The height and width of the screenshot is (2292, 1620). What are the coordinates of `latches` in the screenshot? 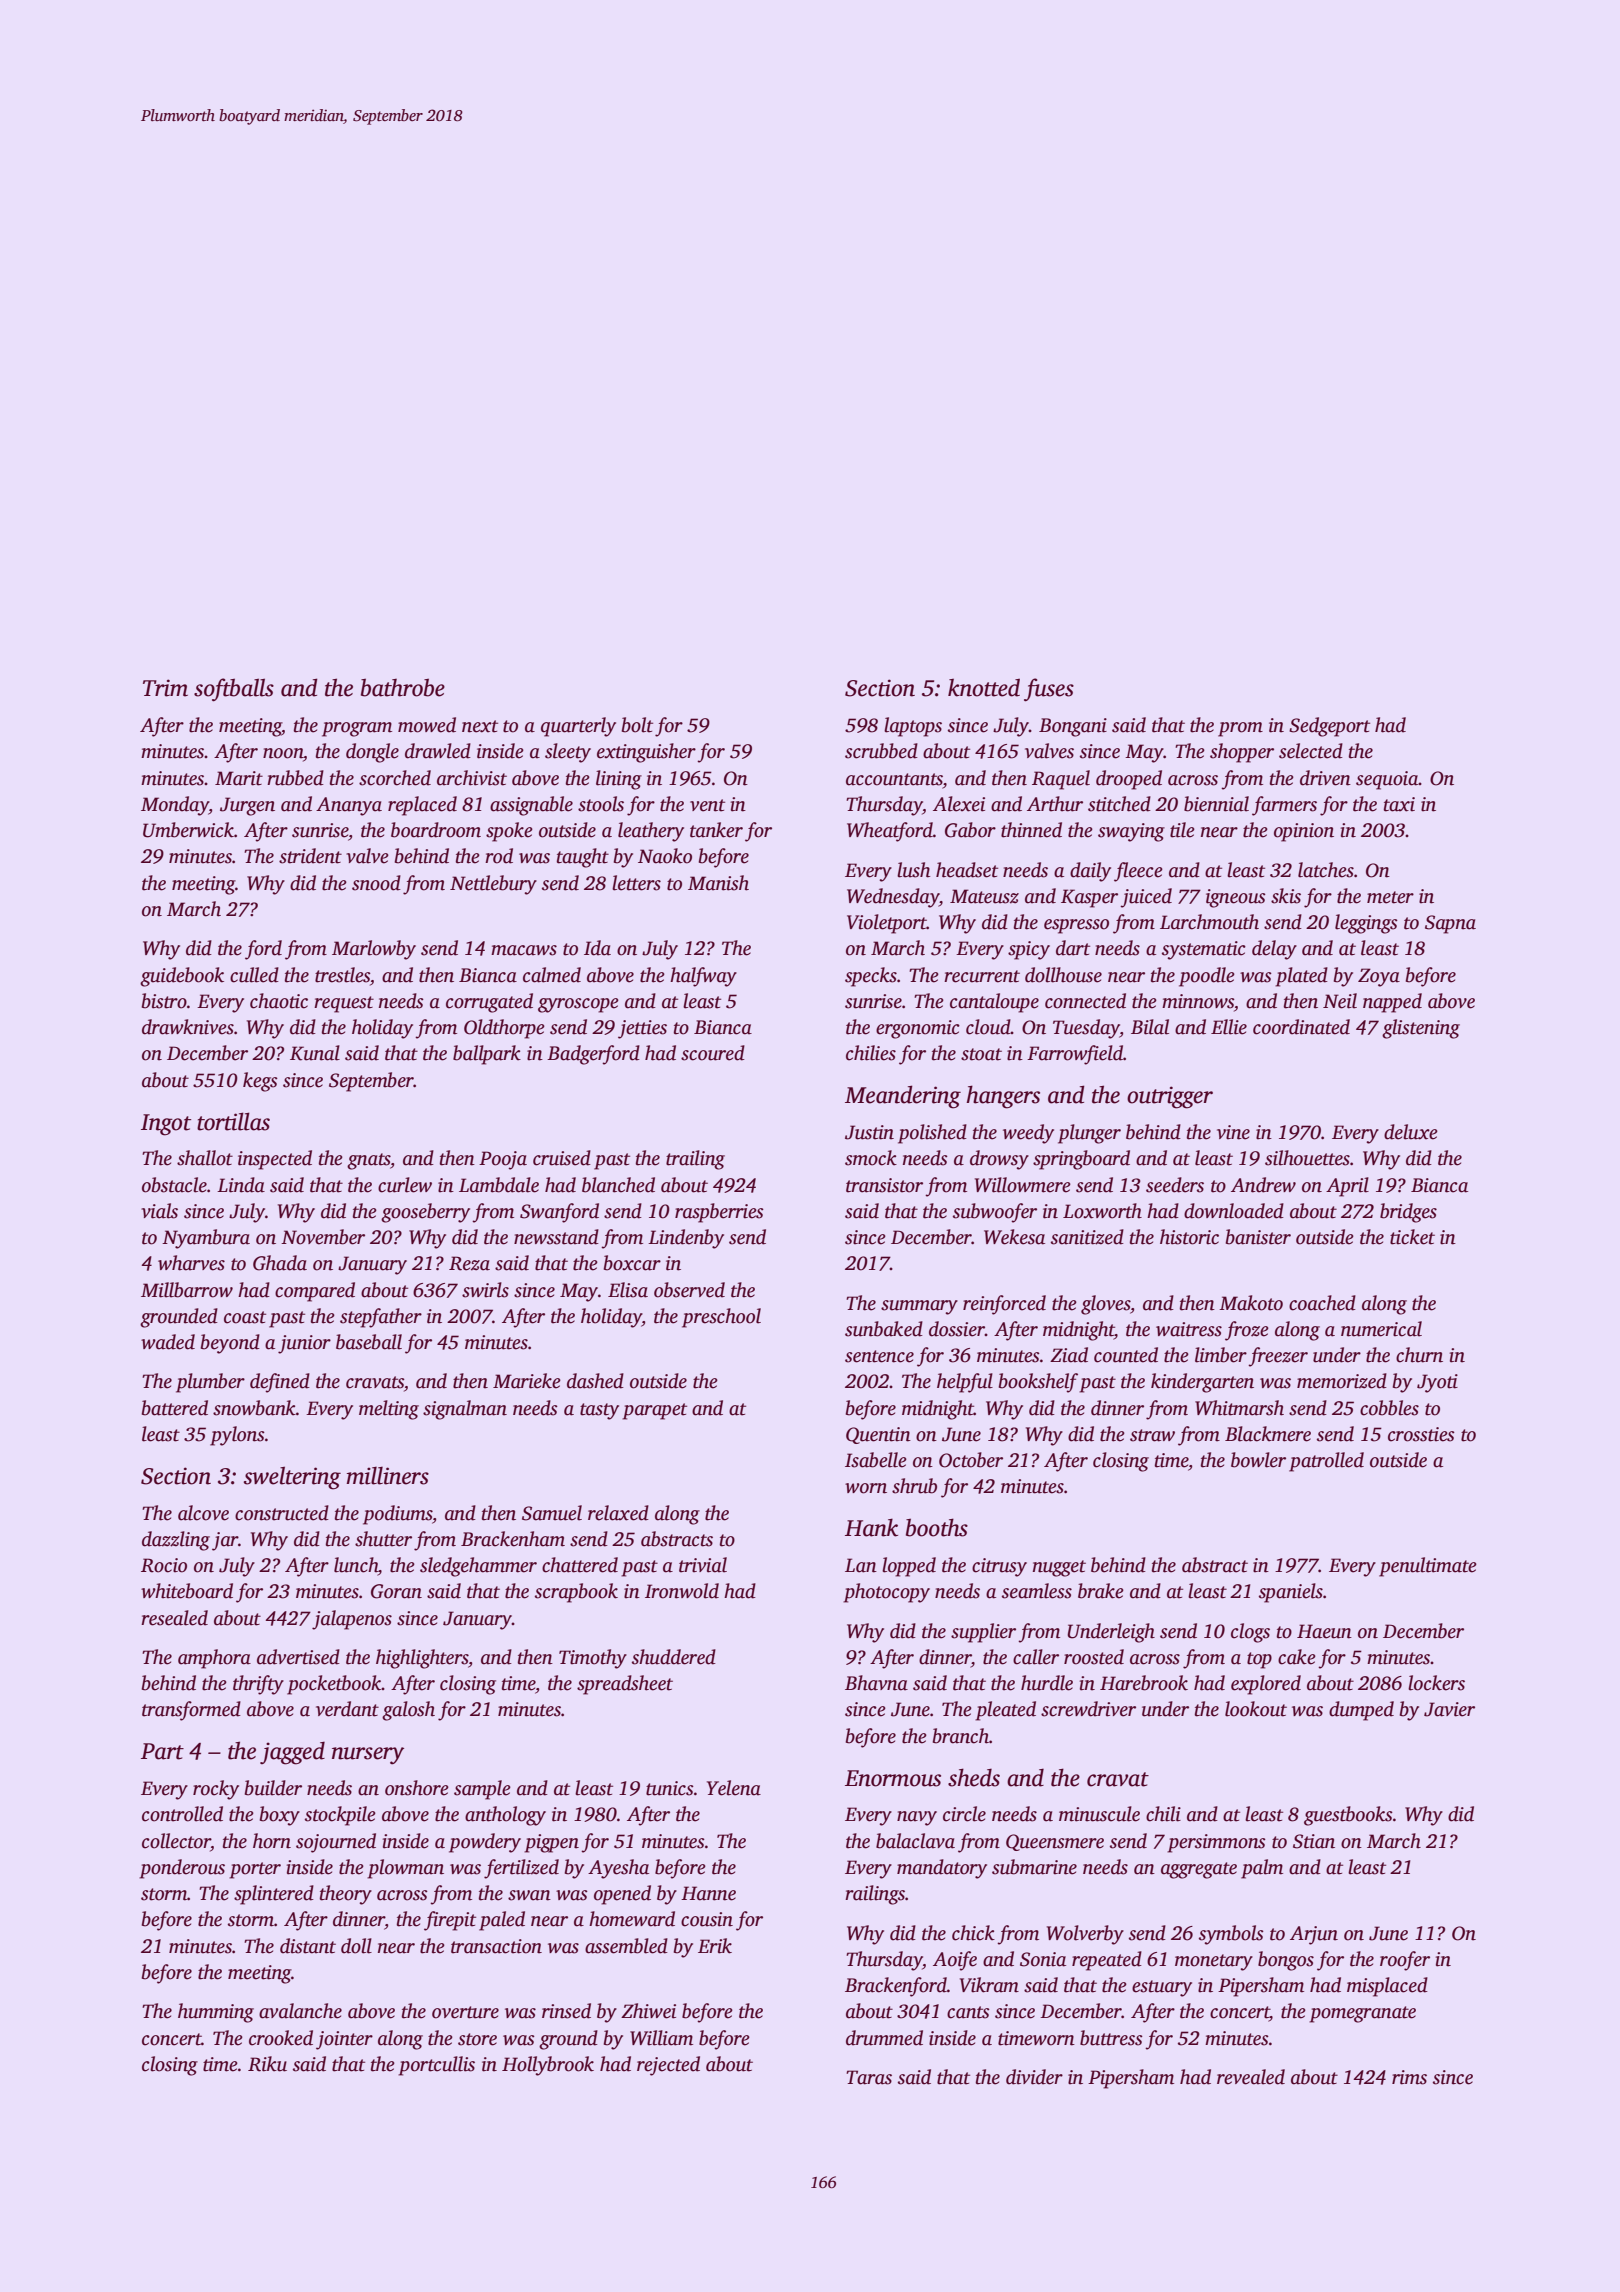 It's located at (1326, 870).
